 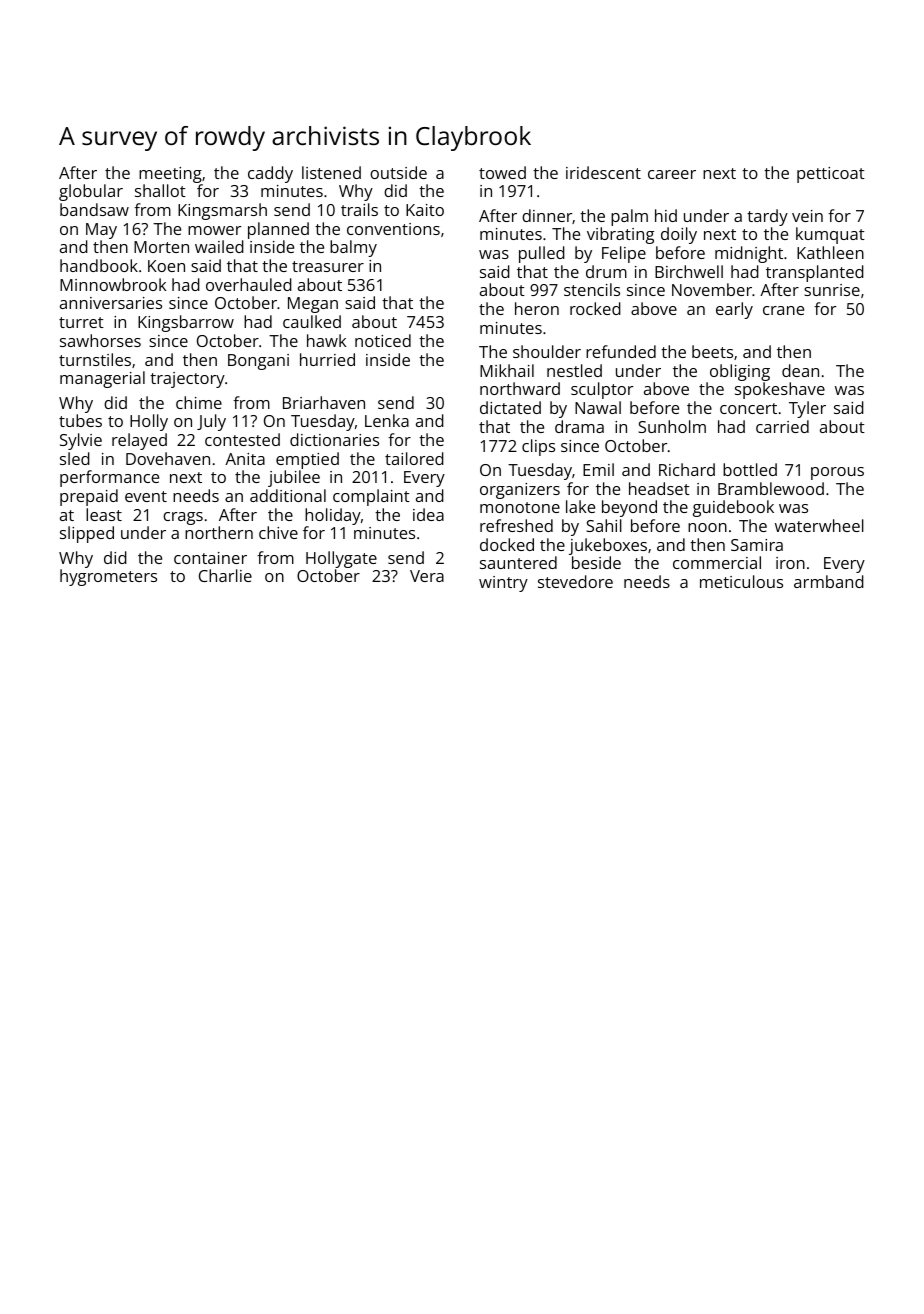 I want to click on towed, so click(x=502, y=172).
